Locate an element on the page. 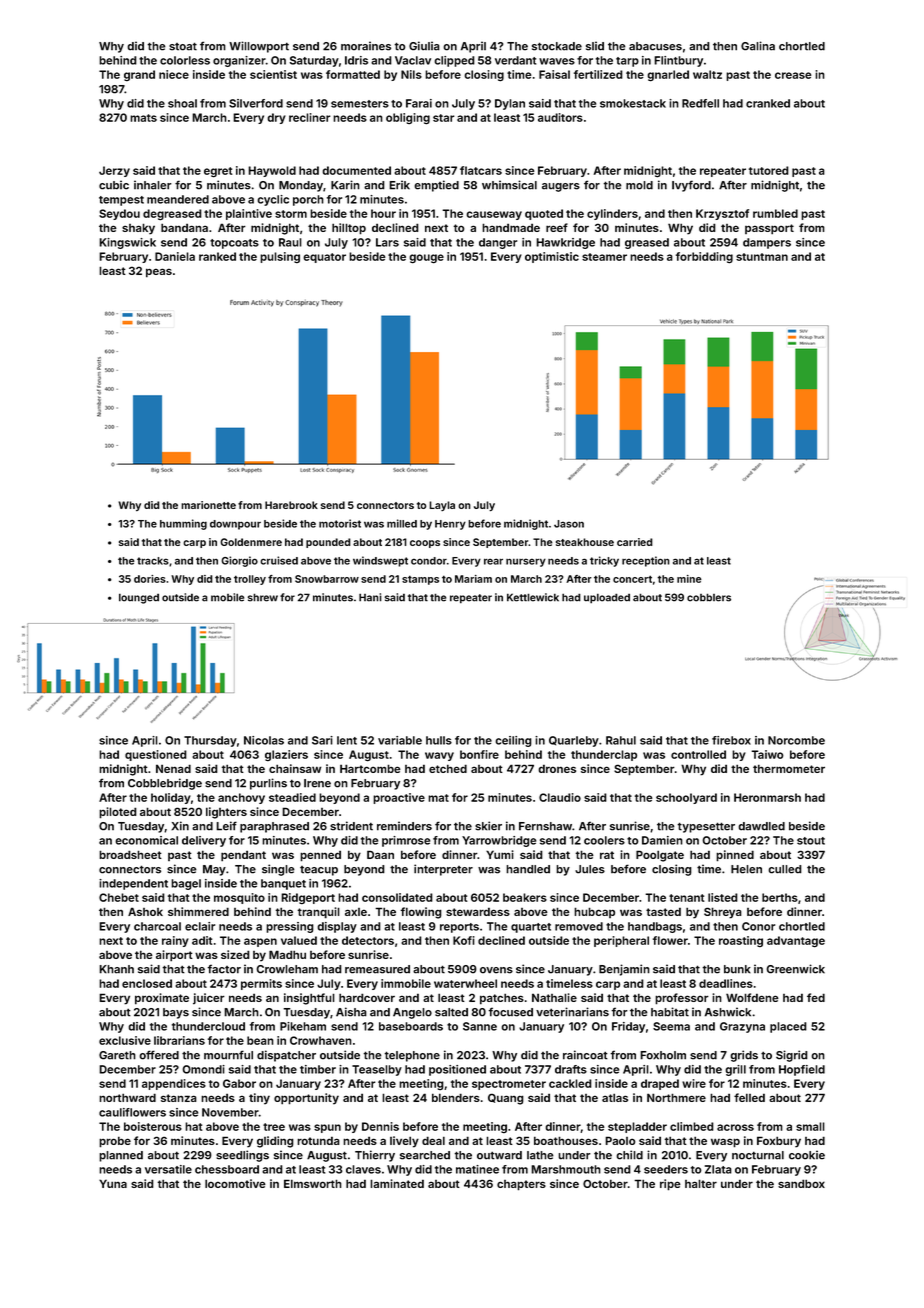  Layla is located at coordinates (442, 506).
